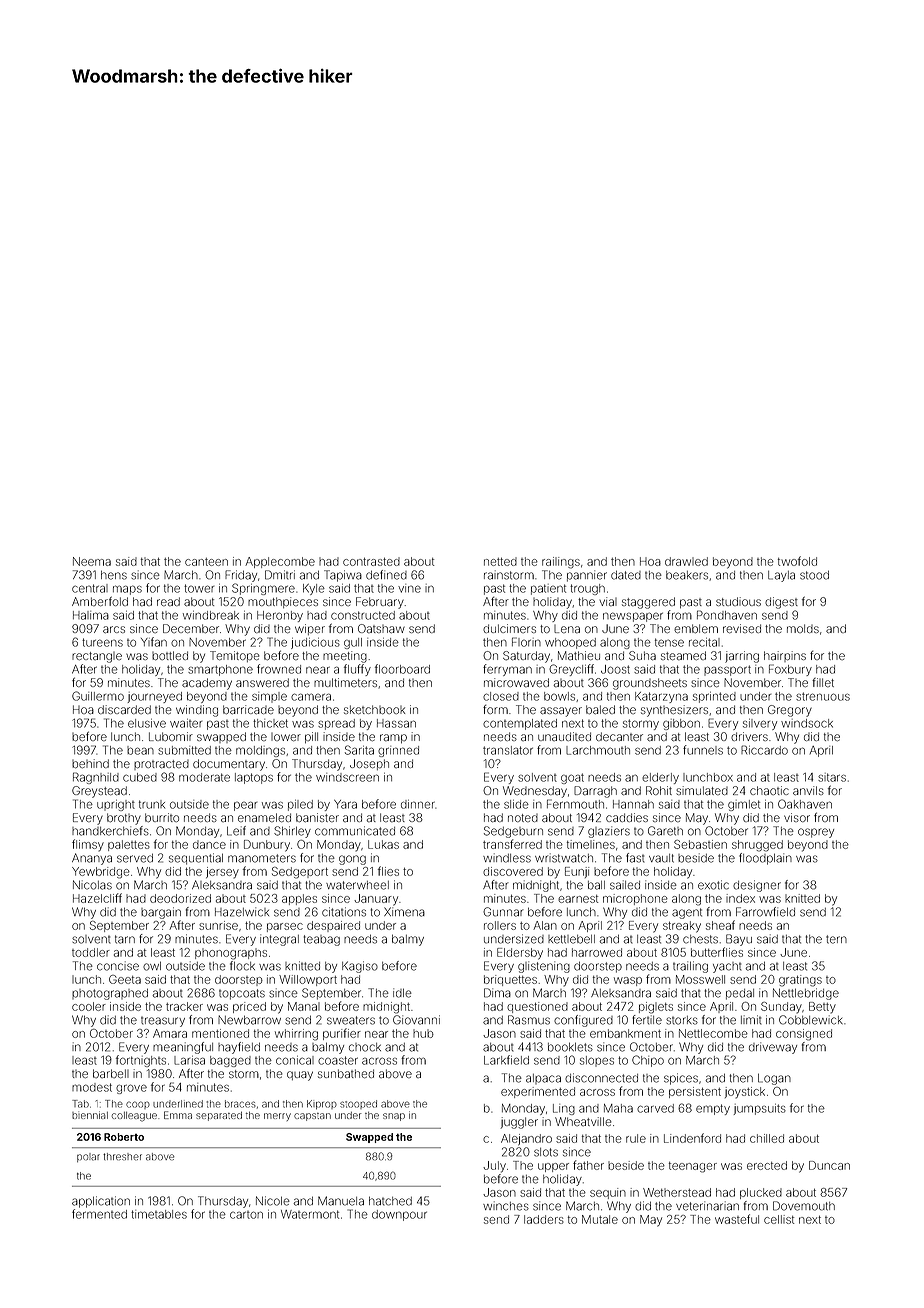 The width and height of the page is (924, 1308). Describe the element at coordinates (365, 1047) in the page. I see `chock` at that location.
